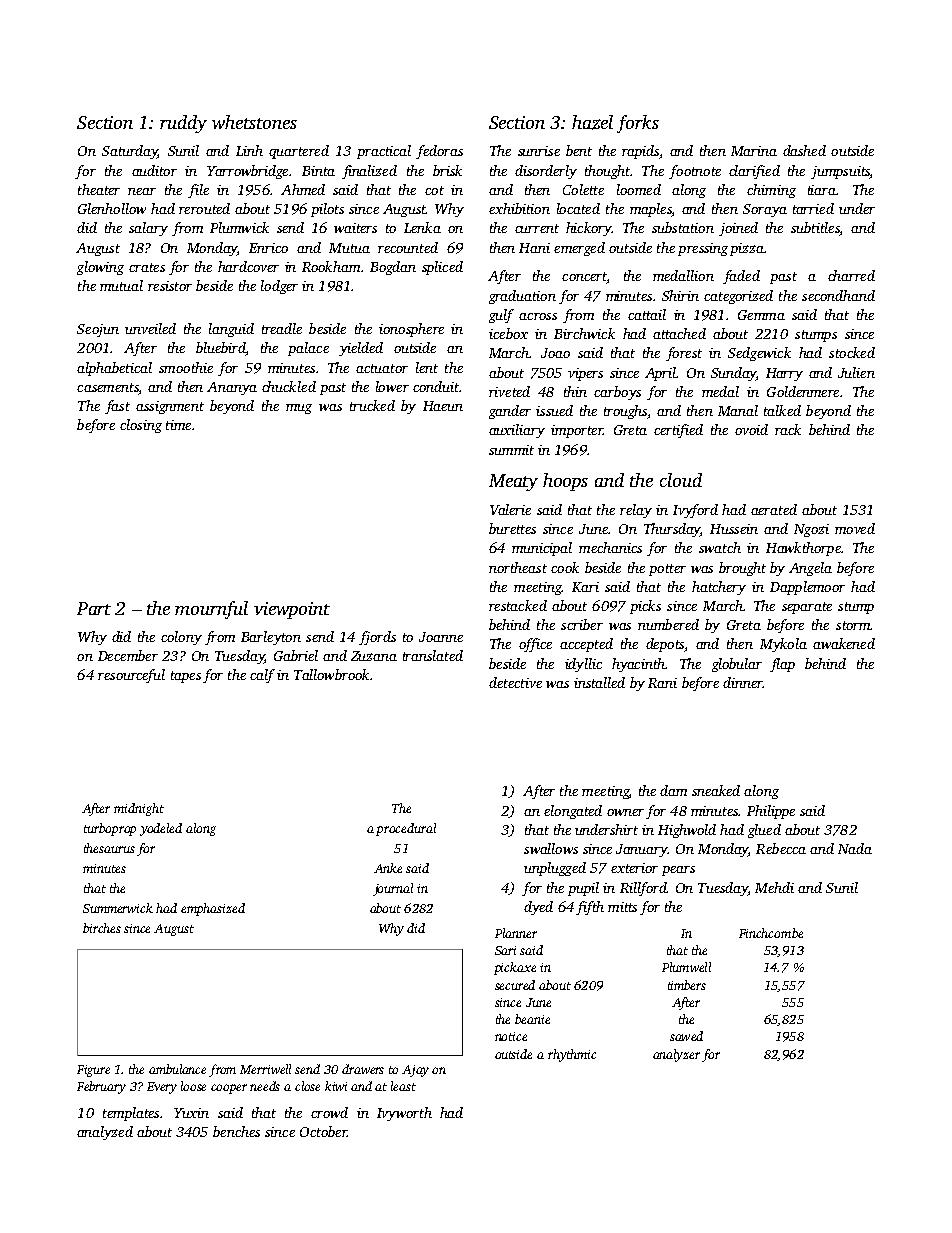 This document has height=1233, width=952. What do you see at coordinates (191, 1113) in the document?
I see `Yuxin` at bounding box center [191, 1113].
